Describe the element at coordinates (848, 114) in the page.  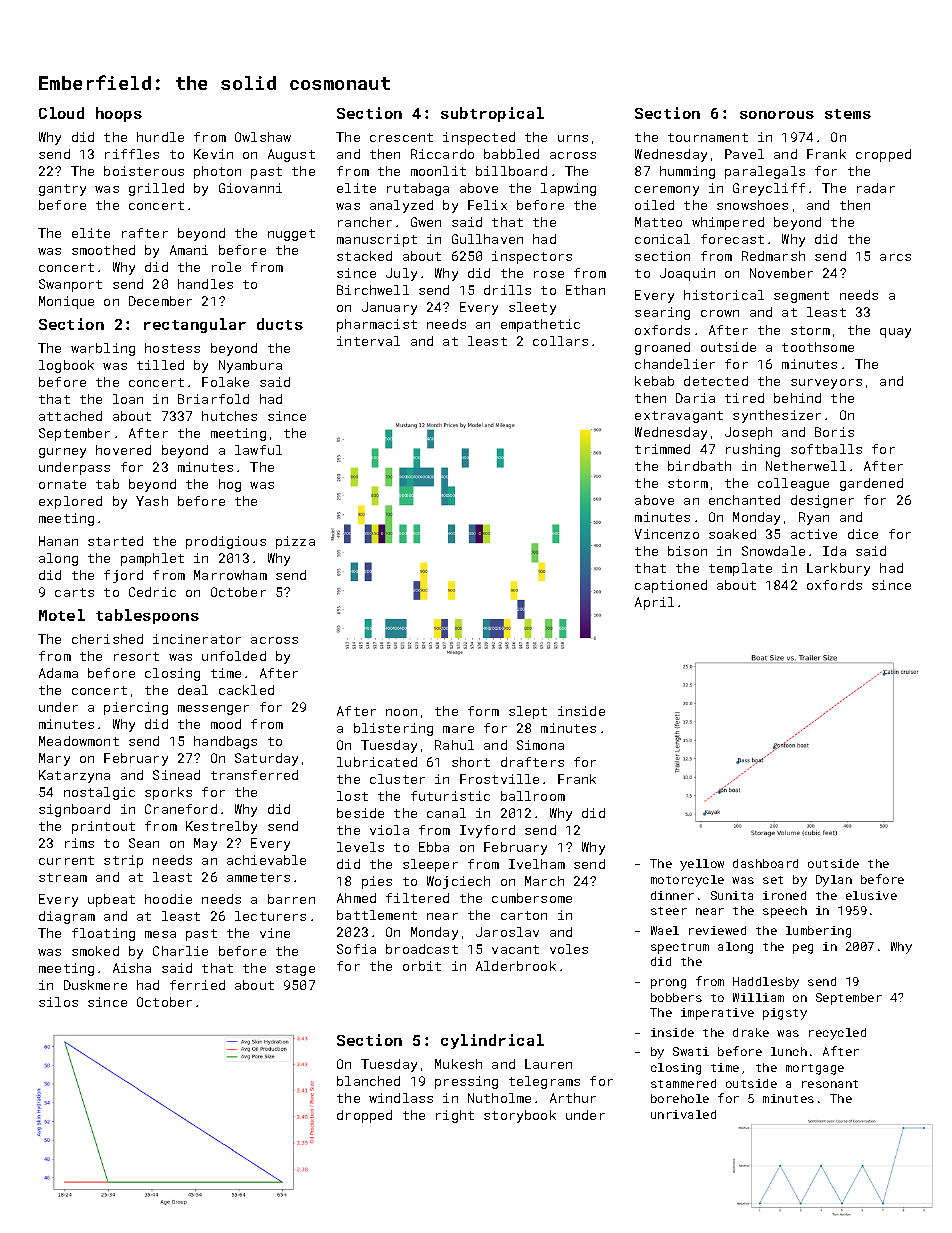
I see `stems` at that location.
